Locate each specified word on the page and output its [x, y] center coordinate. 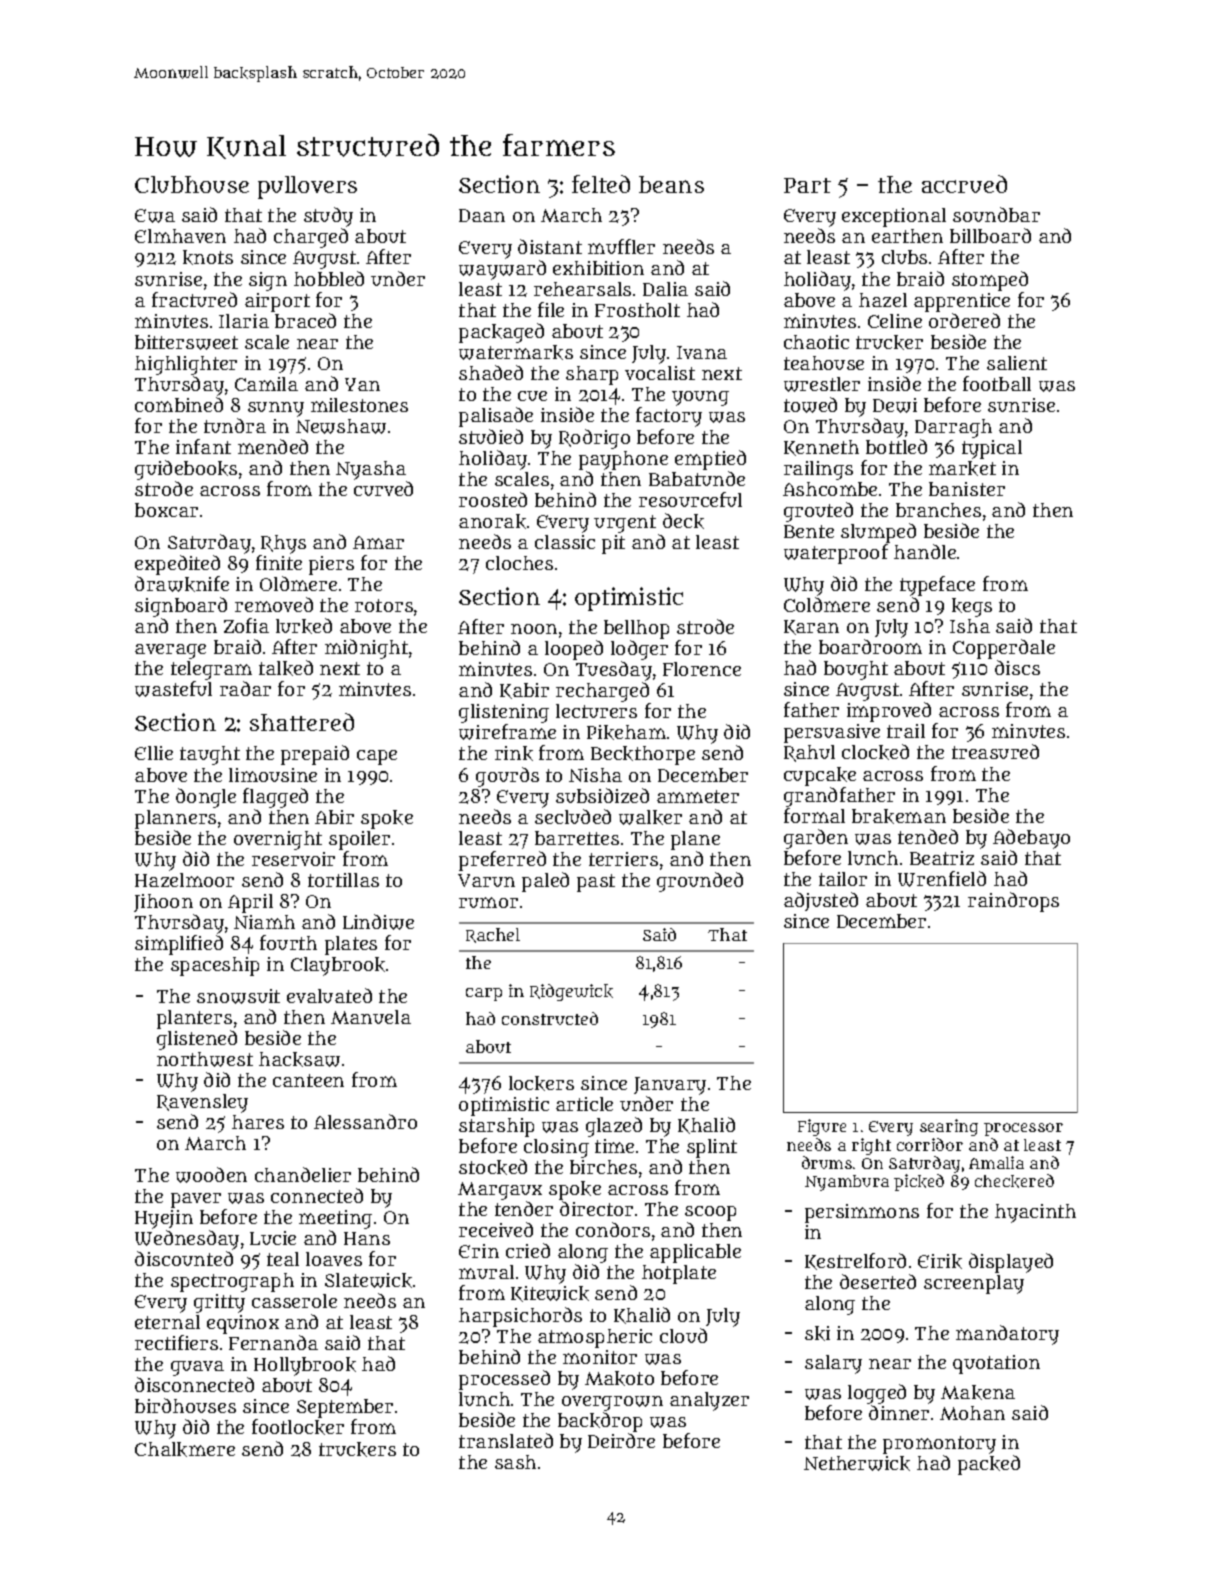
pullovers [307, 187]
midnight [366, 649]
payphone [623, 460]
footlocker [298, 1427]
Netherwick [857, 1463]
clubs [904, 257]
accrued [964, 184]
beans [671, 184]
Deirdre [621, 1440]
